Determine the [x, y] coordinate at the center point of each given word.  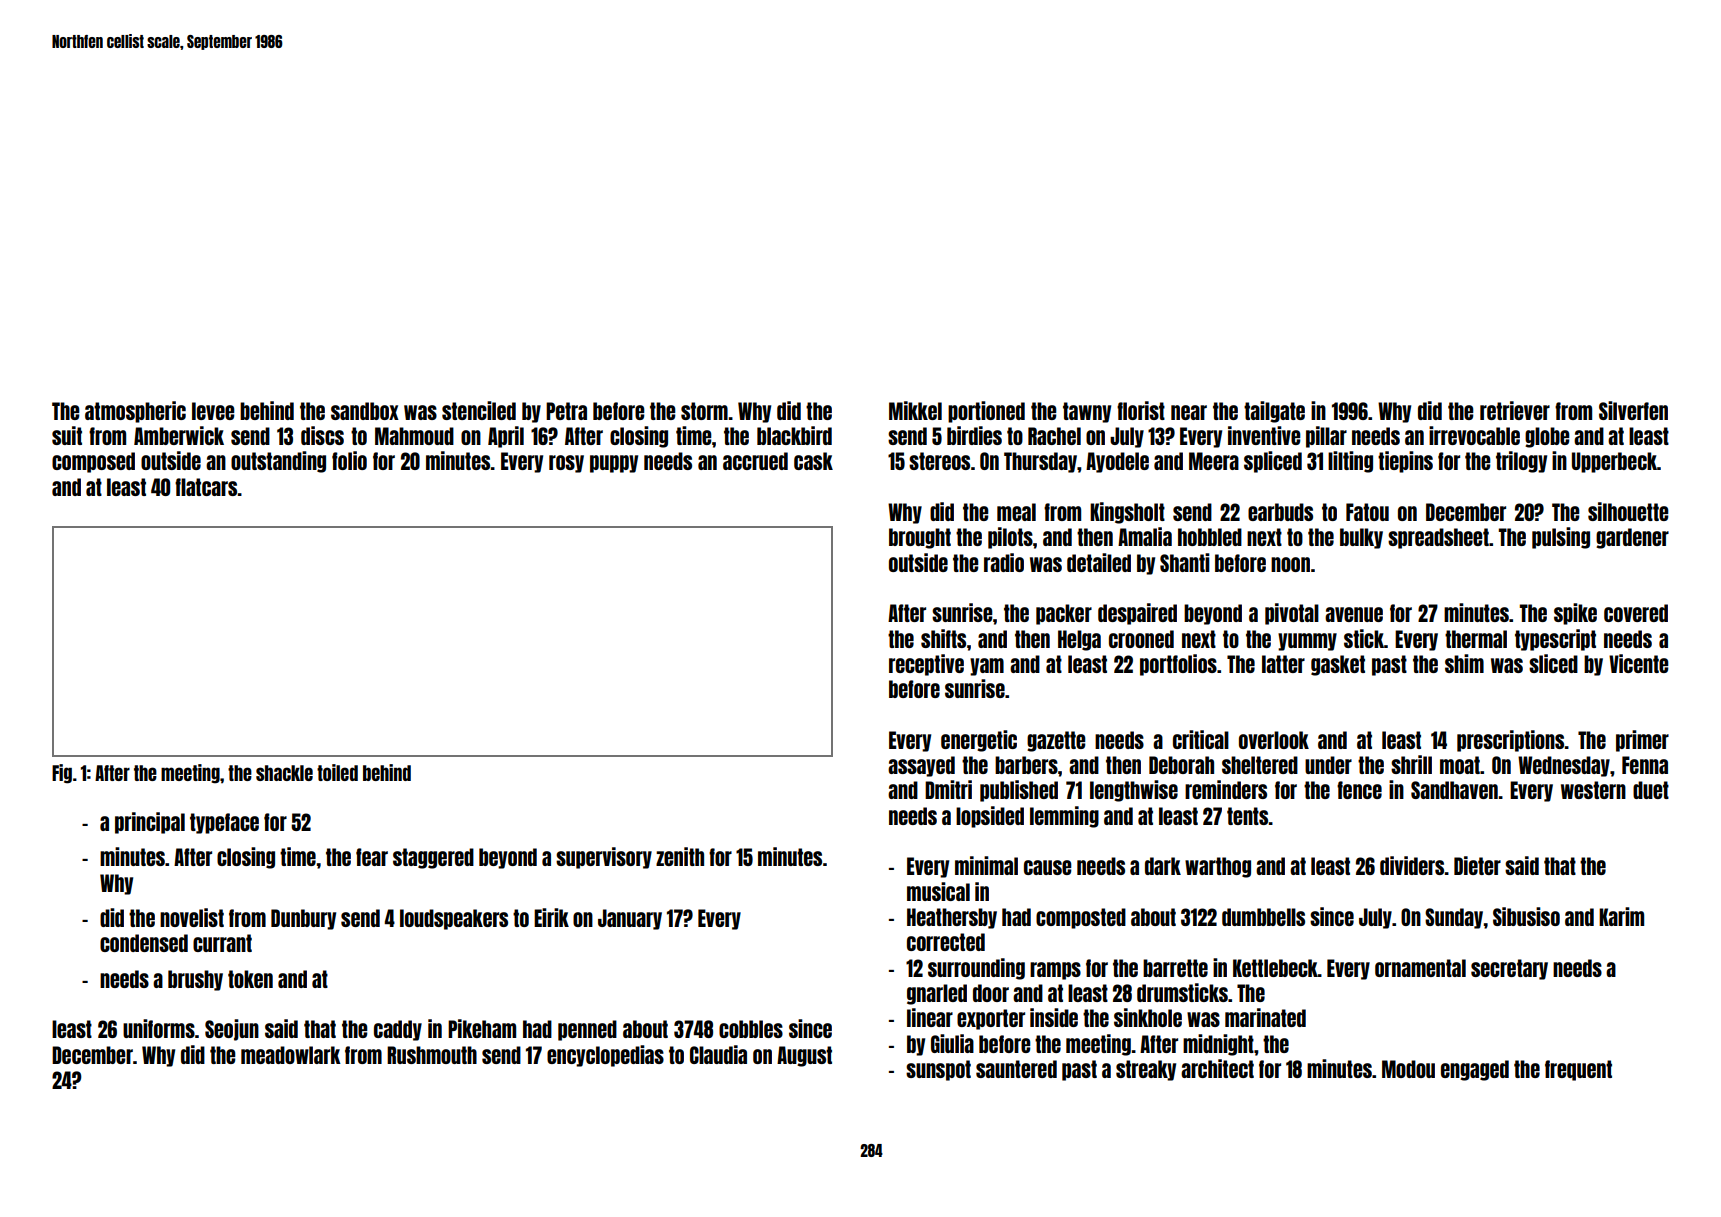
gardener [1632, 538]
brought [920, 538]
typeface [224, 823]
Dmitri [948, 789]
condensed [144, 943]
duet [1651, 790]
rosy [566, 464]
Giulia [952, 1043]
